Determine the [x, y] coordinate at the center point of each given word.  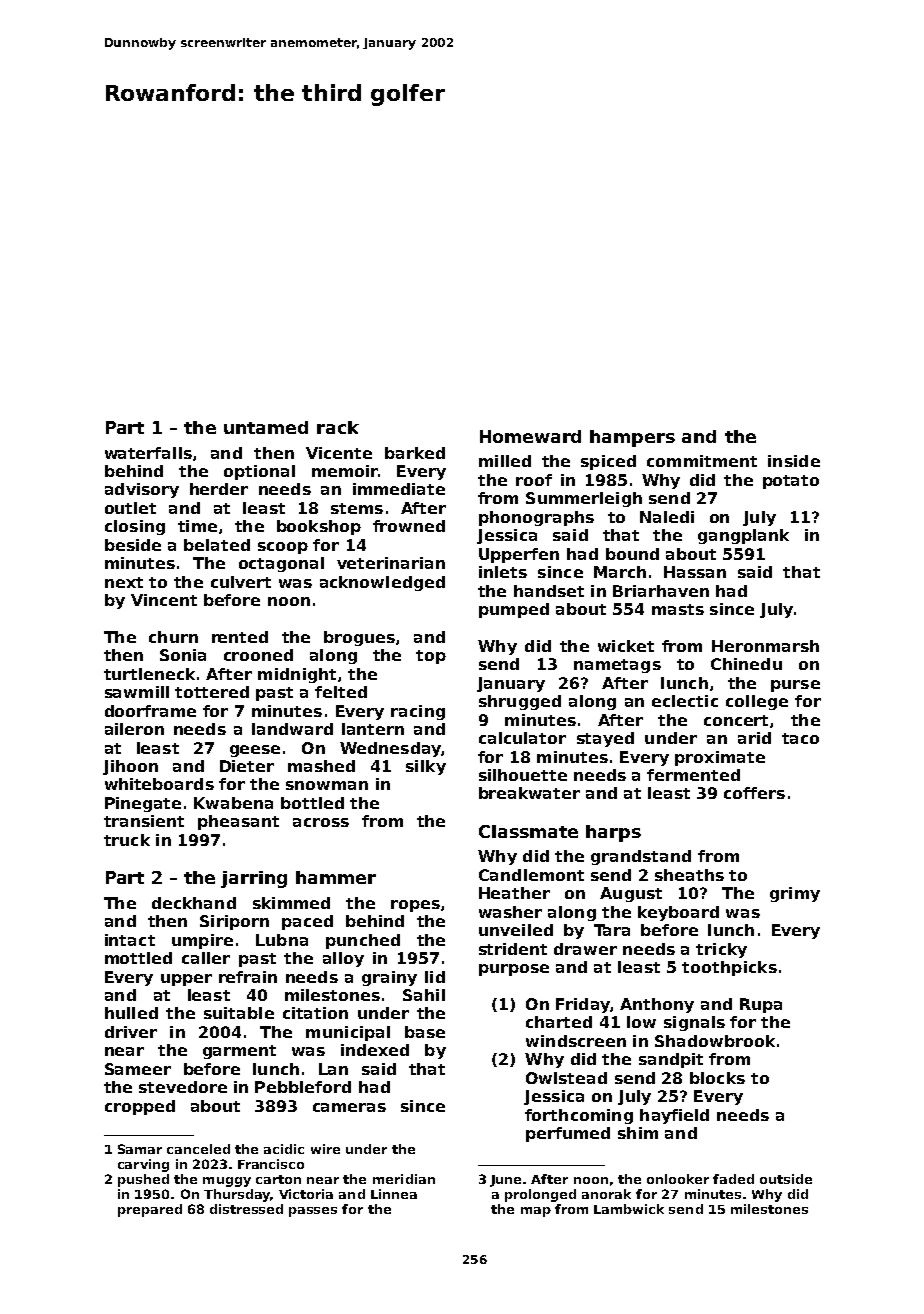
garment [239, 1052]
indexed [375, 1050]
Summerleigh [584, 499]
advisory [142, 490]
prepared [150, 1210]
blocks [717, 1078]
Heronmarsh [765, 646]
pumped [514, 610]
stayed [605, 739]
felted [341, 692]
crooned [258, 655]
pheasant [238, 822]
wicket [626, 646]
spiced [608, 462]
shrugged [520, 702]
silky [426, 767]
